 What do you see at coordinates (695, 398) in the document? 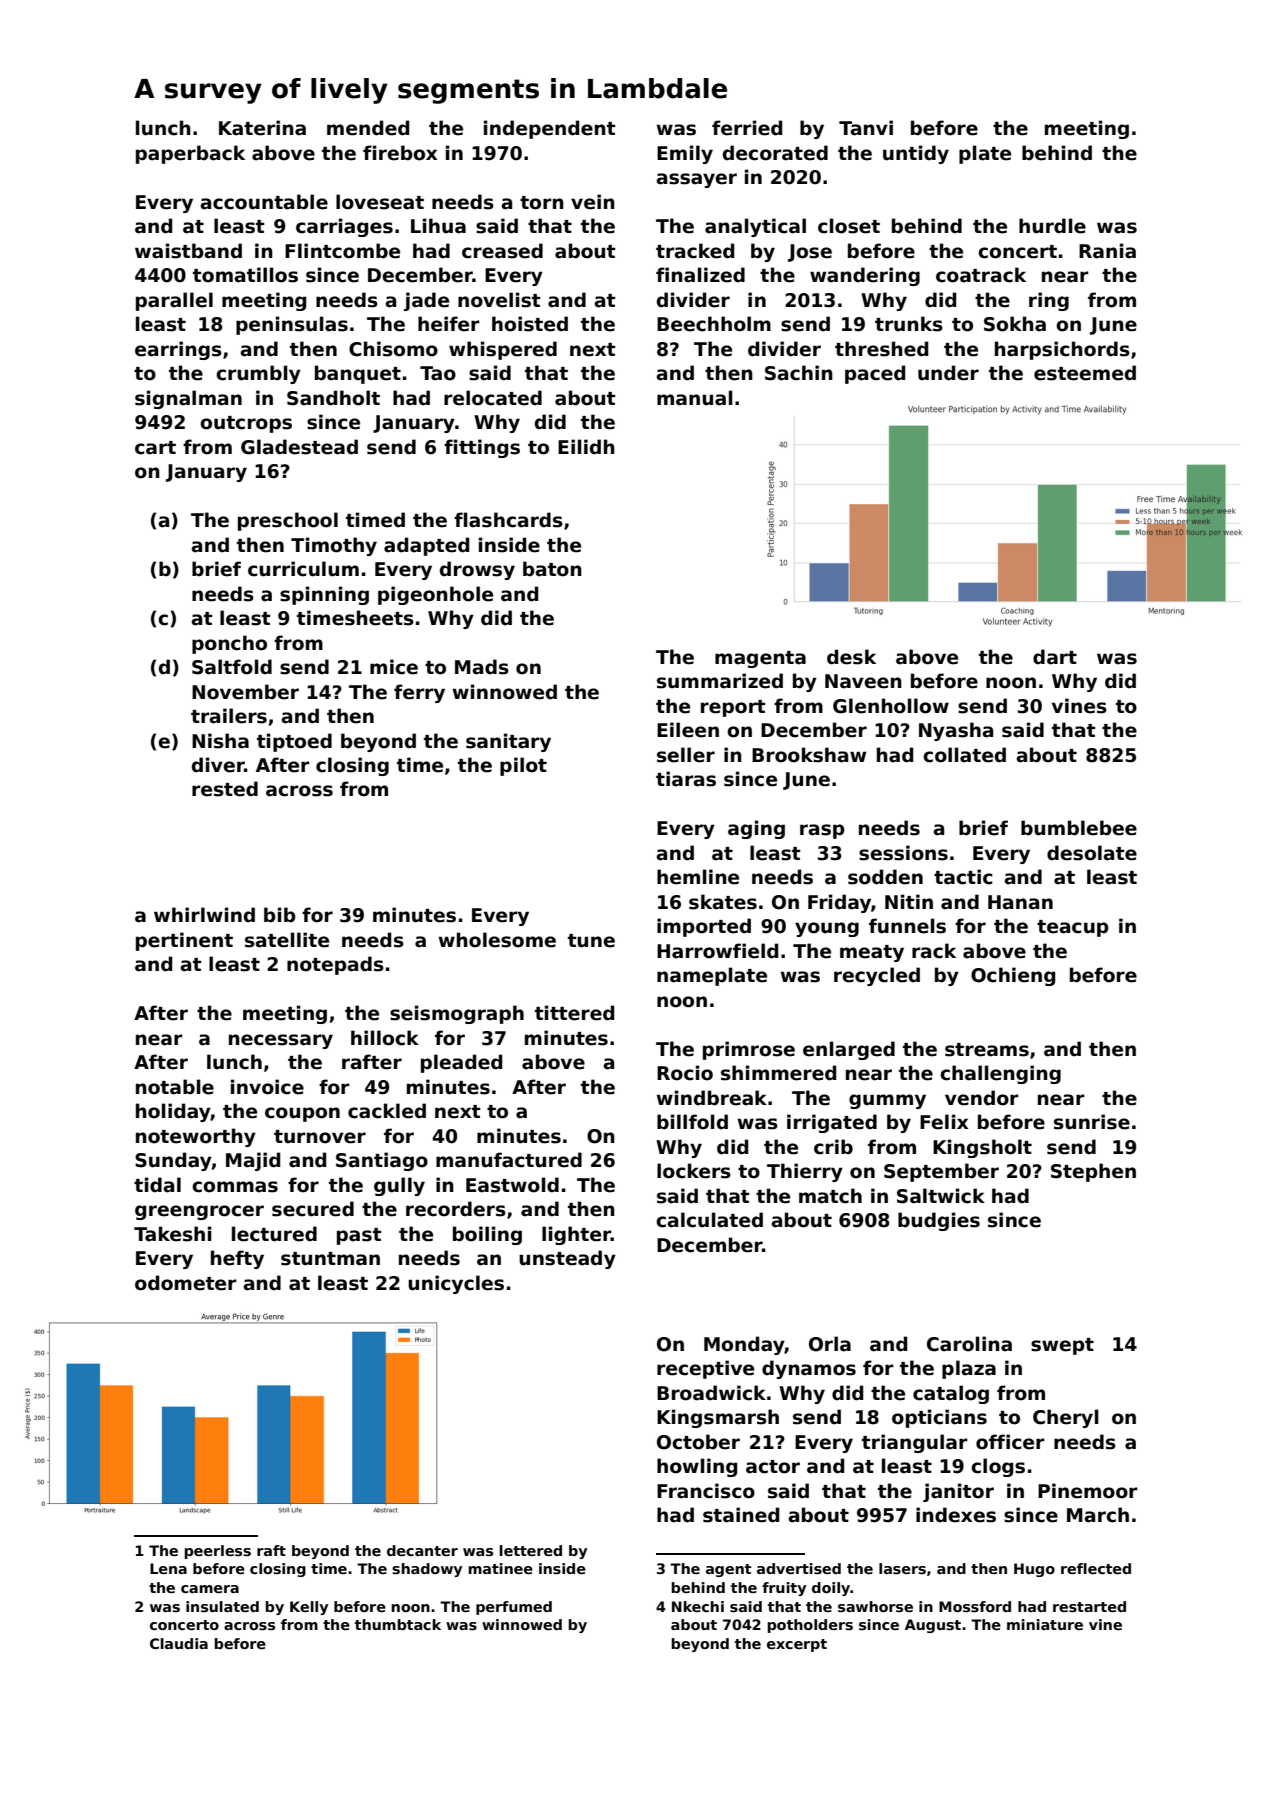
I see `manual` at bounding box center [695, 398].
